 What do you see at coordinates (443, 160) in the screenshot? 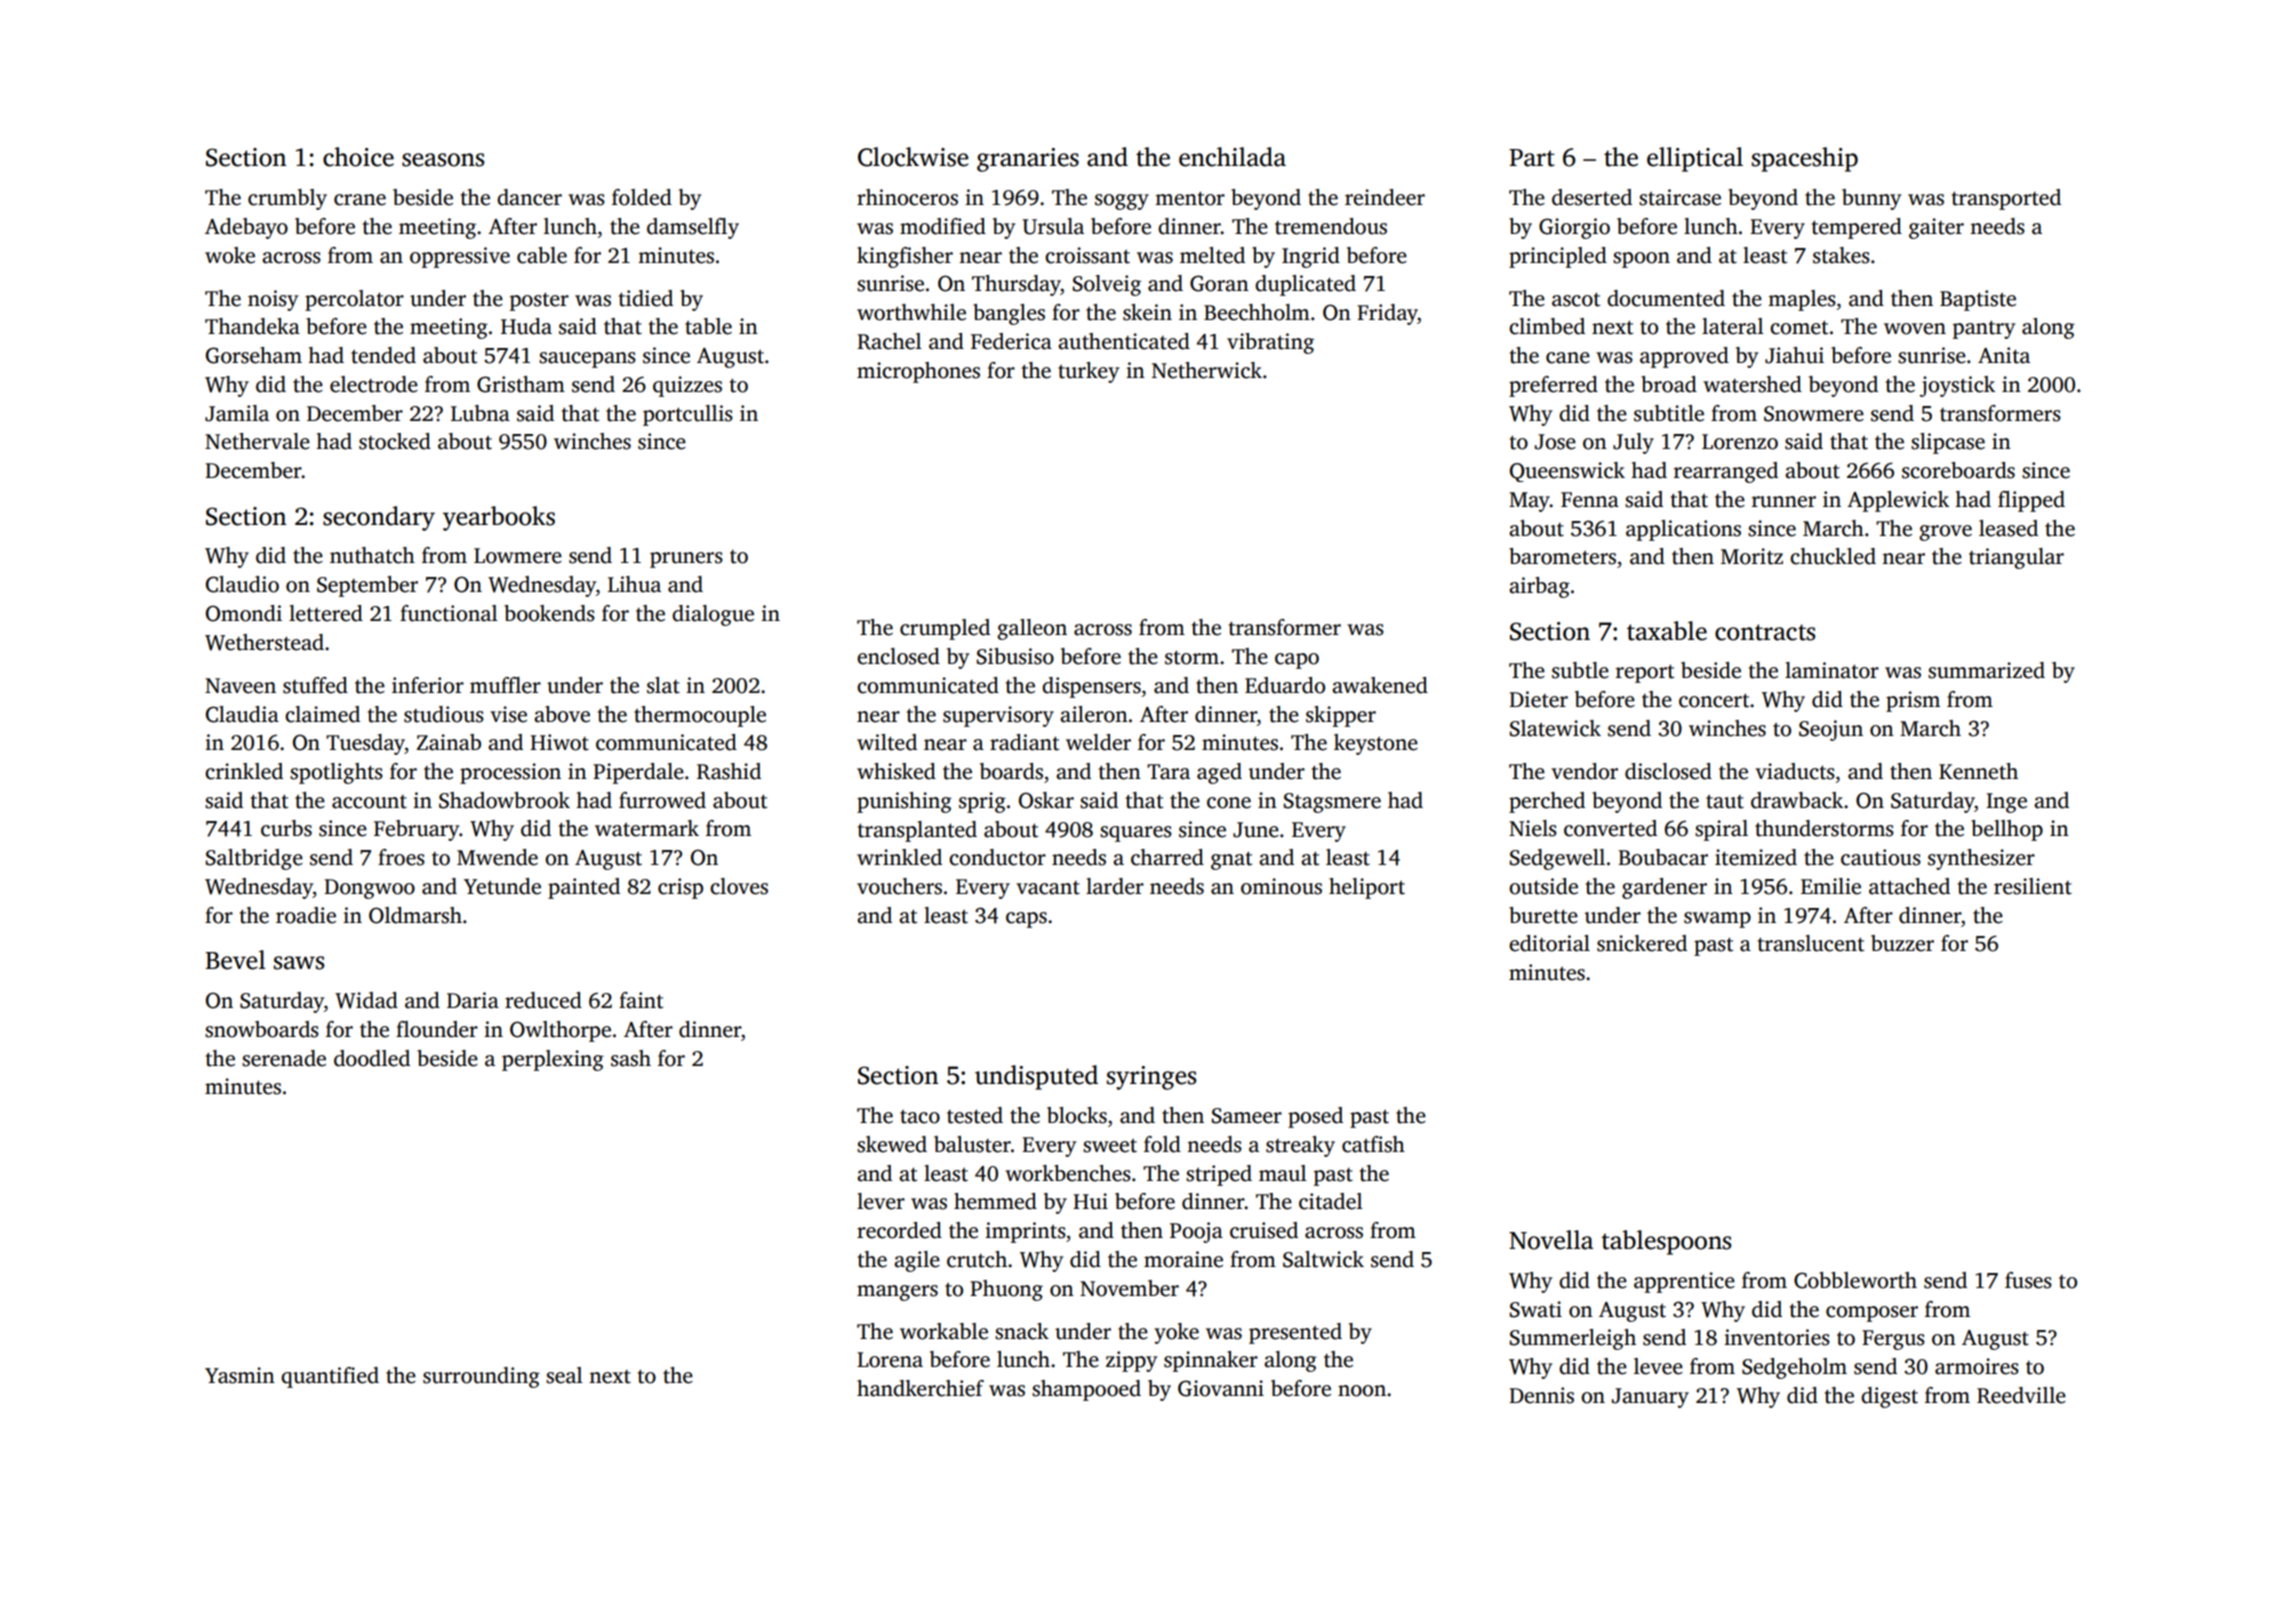
I see `seasons` at bounding box center [443, 160].
